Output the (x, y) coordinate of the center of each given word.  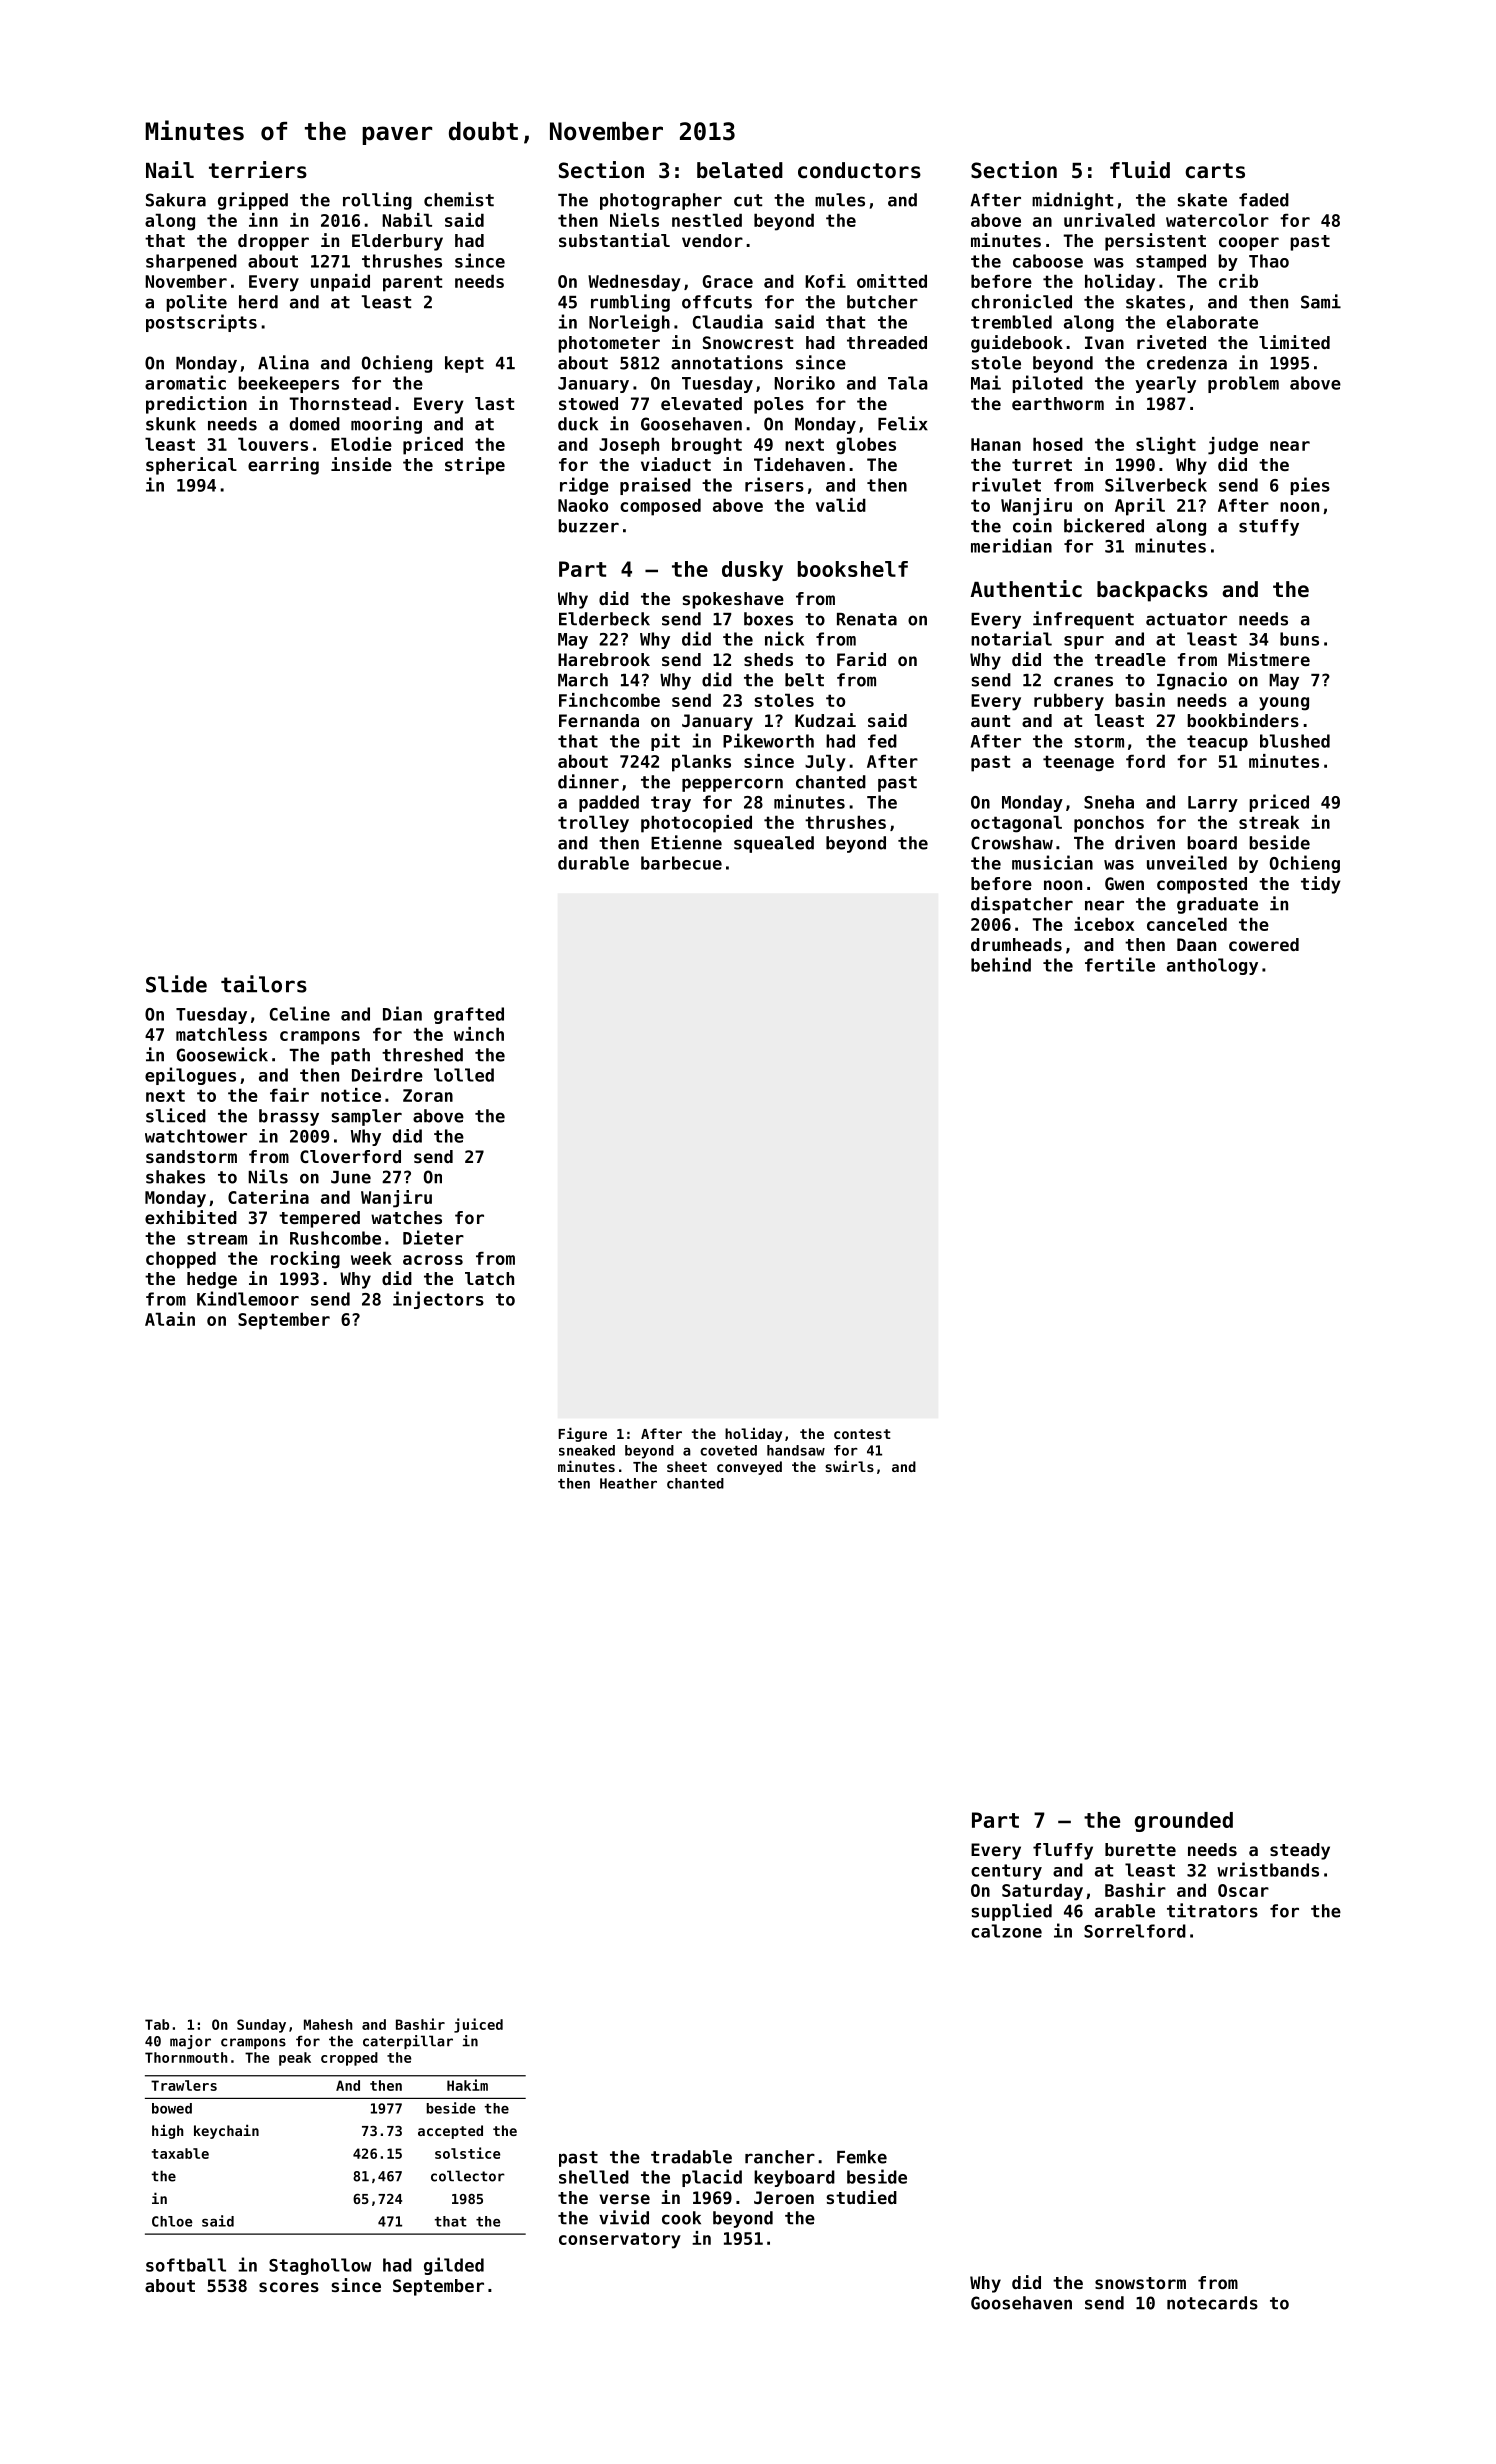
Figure (582, 1434)
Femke (862, 2157)
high (168, 2131)
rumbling (630, 303)
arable (1125, 1911)
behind (1001, 964)
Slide (176, 984)
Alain (170, 1319)
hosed (1058, 444)
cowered (1264, 944)
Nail (170, 170)
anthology (1212, 966)
